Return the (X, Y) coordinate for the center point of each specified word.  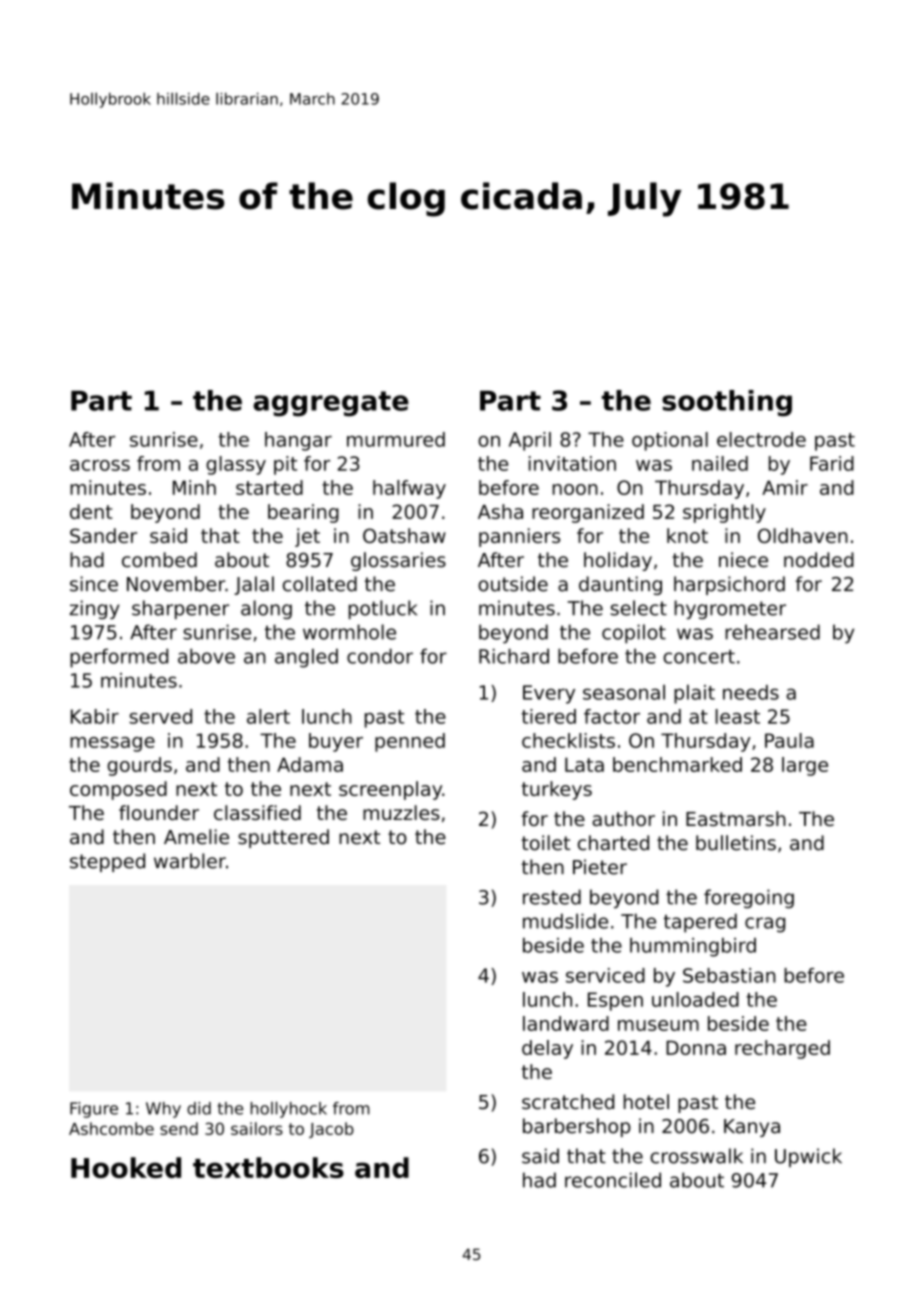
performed (119, 658)
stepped (107, 862)
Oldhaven (803, 535)
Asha (500, 511)
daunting (620, 585)
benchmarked (677, 764)
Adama (310, 764)
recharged (782, 1049)
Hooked (126, 1167)
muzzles (401, 812)
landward (566, 1023)
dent (91, 511)
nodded (819, 560)
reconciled (613, 1180)
